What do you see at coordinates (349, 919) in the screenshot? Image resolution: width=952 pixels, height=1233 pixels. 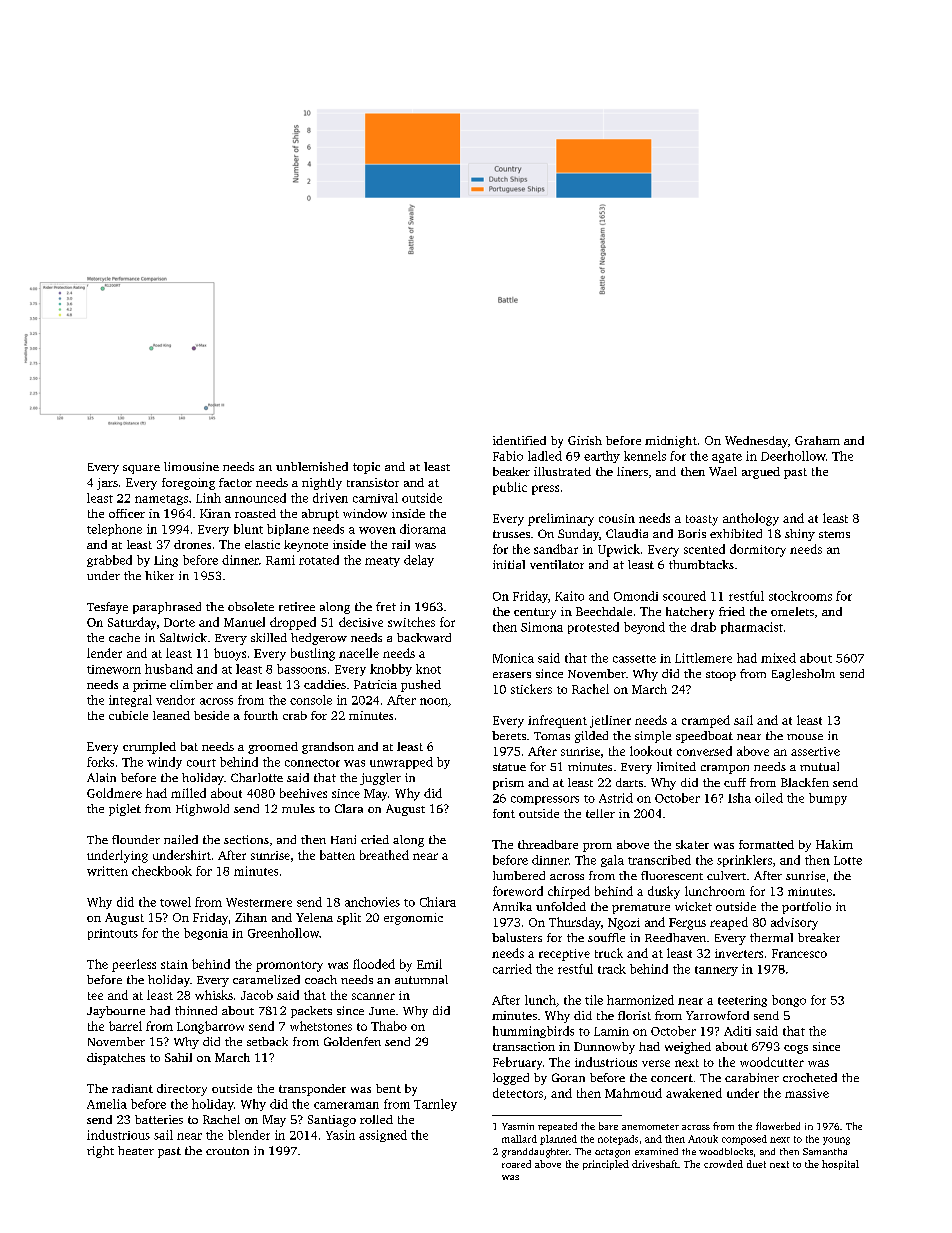 I see `split` at bounding box center [349, 919].
